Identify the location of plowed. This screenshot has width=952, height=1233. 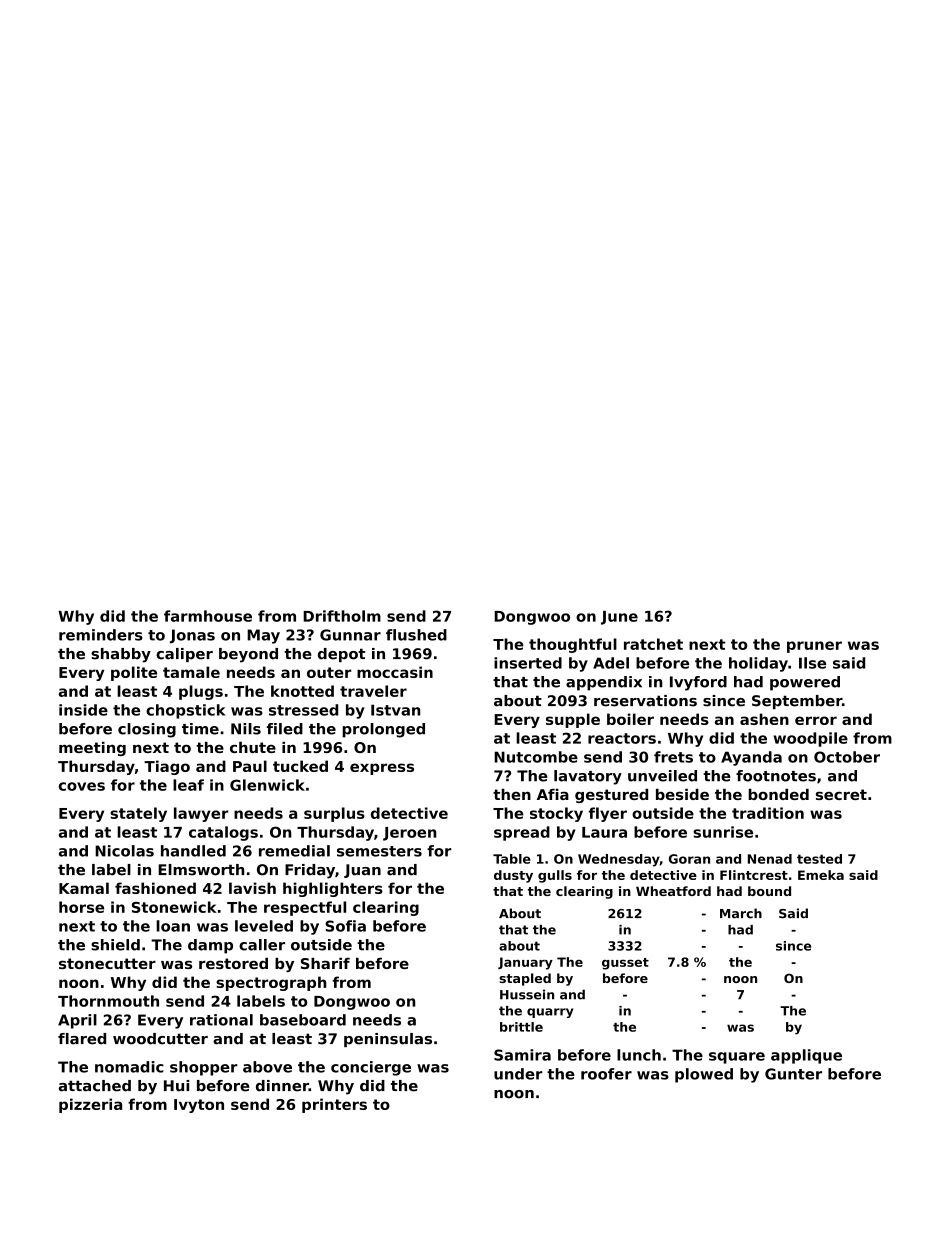
(704, 1075).
